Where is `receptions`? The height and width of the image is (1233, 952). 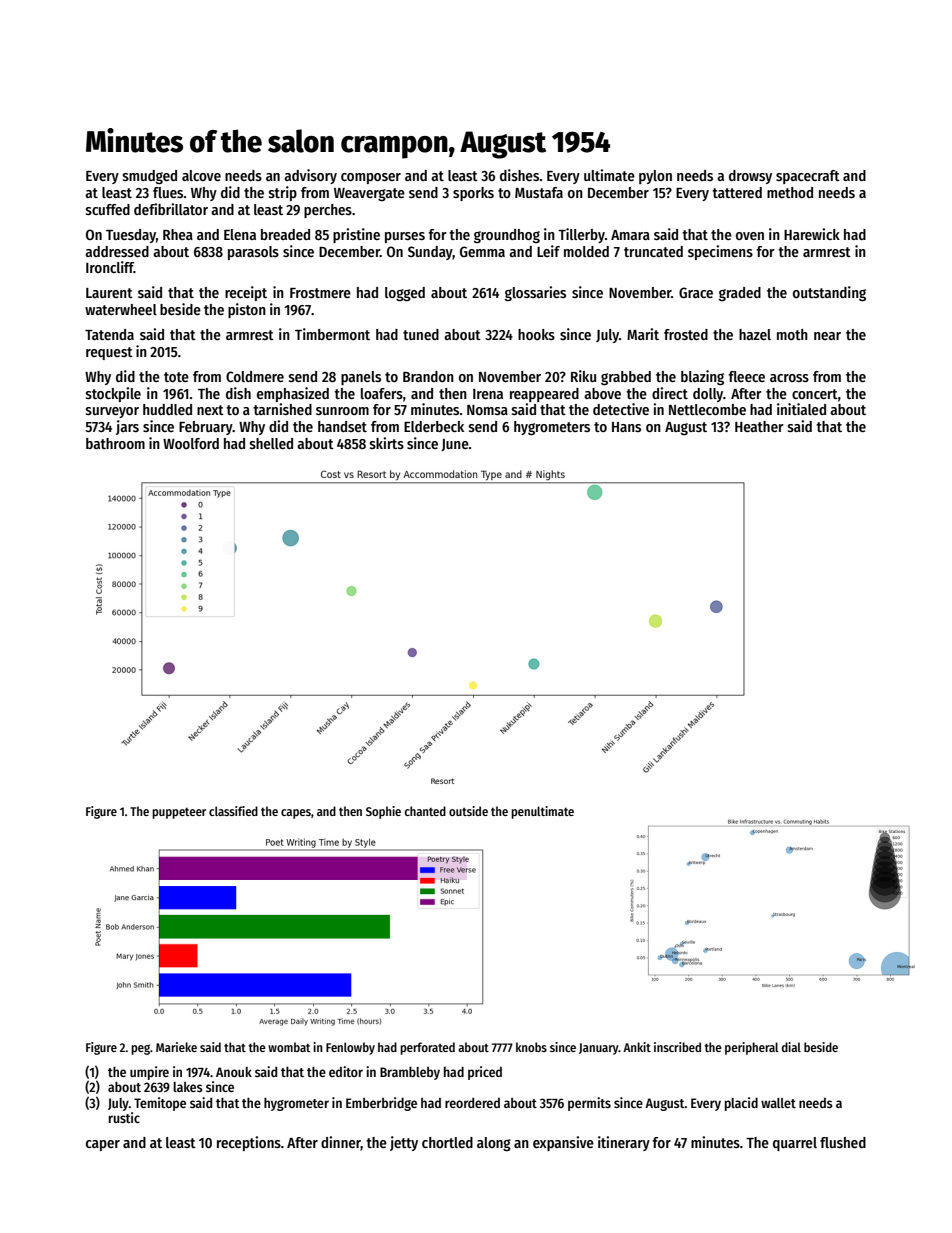
receptions is located at coordinates (249, 1143).
